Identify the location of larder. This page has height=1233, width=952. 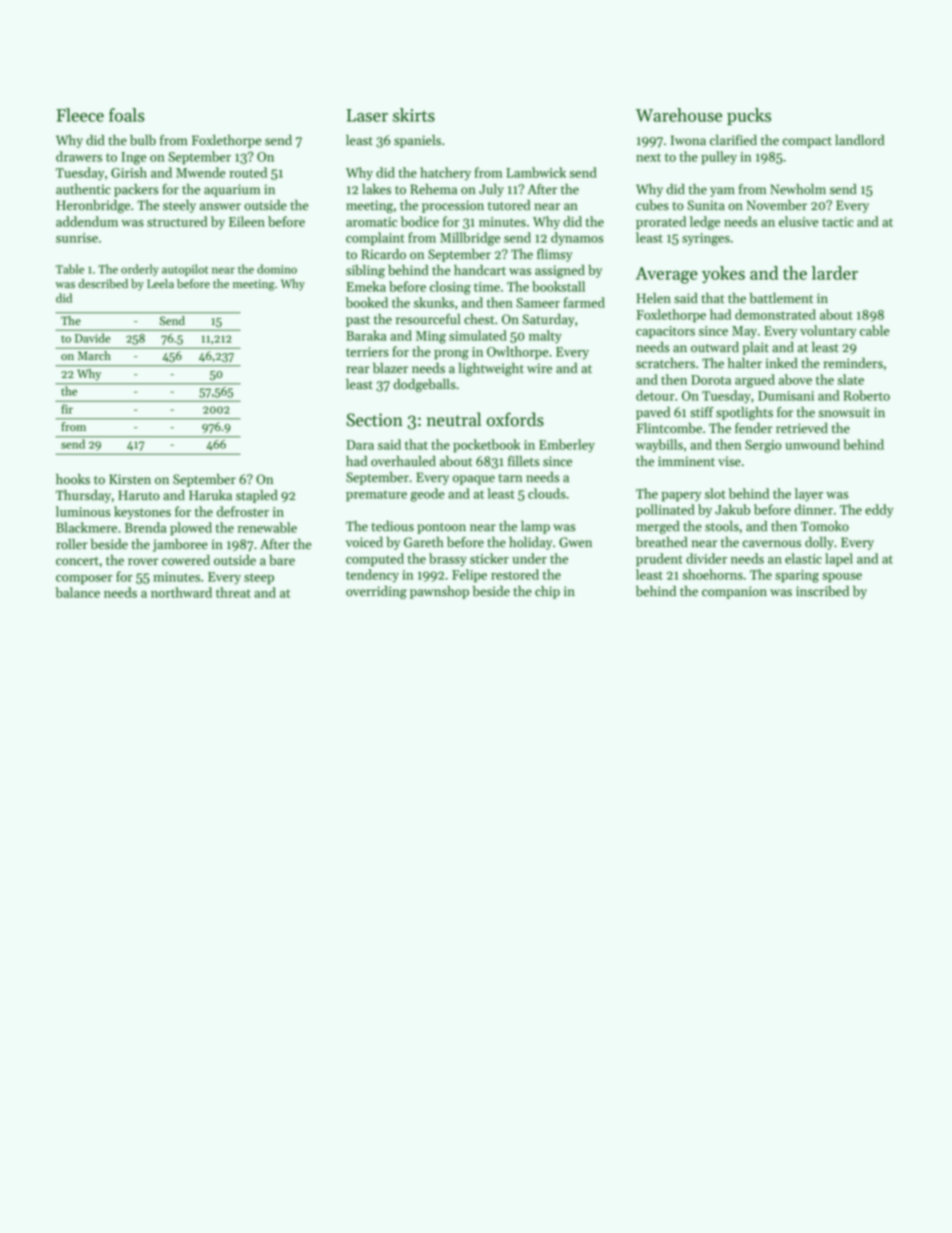
(835, 273).
